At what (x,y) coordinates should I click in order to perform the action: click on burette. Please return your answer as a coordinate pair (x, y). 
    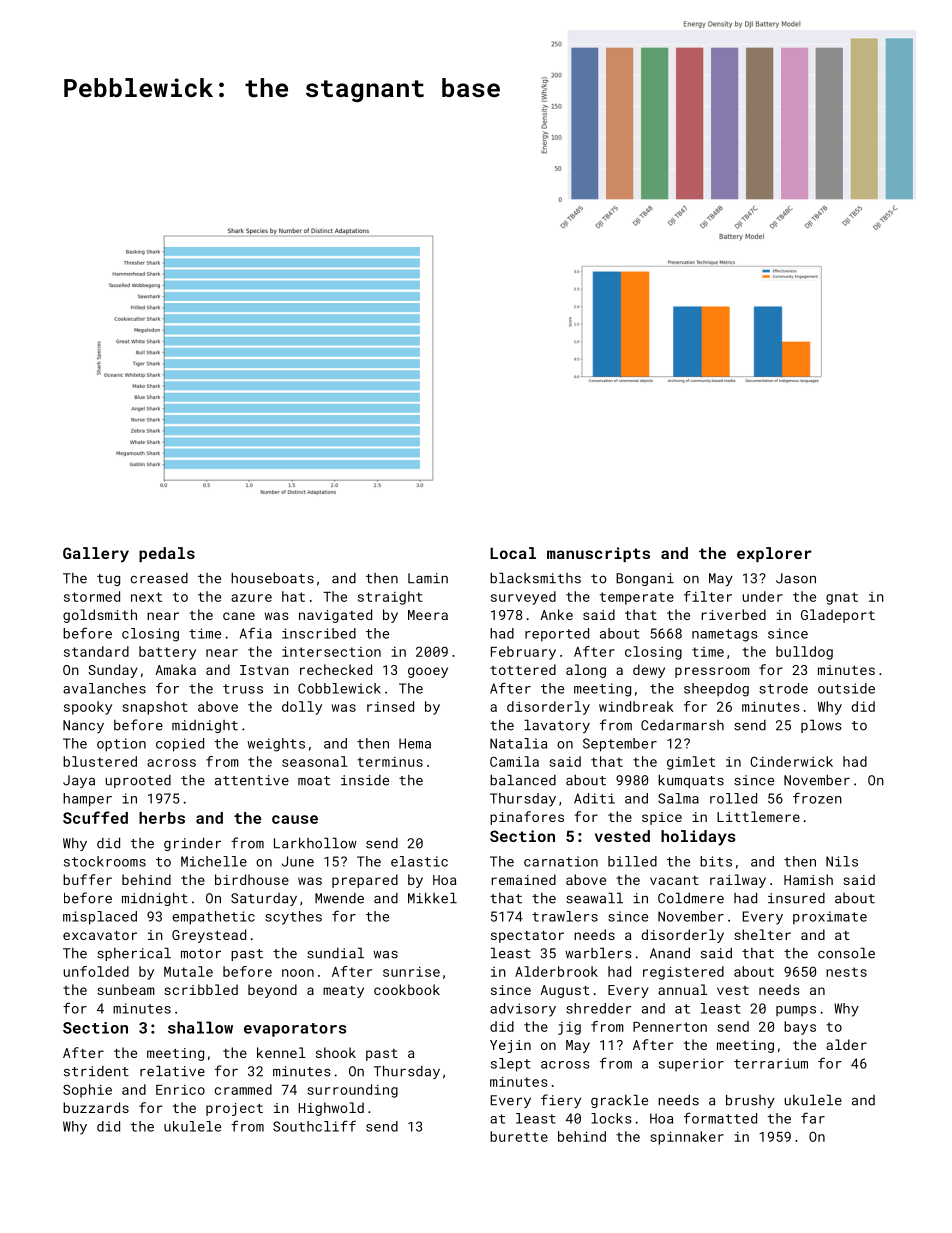
    Looking at the image, I should click on (519, 1136).
